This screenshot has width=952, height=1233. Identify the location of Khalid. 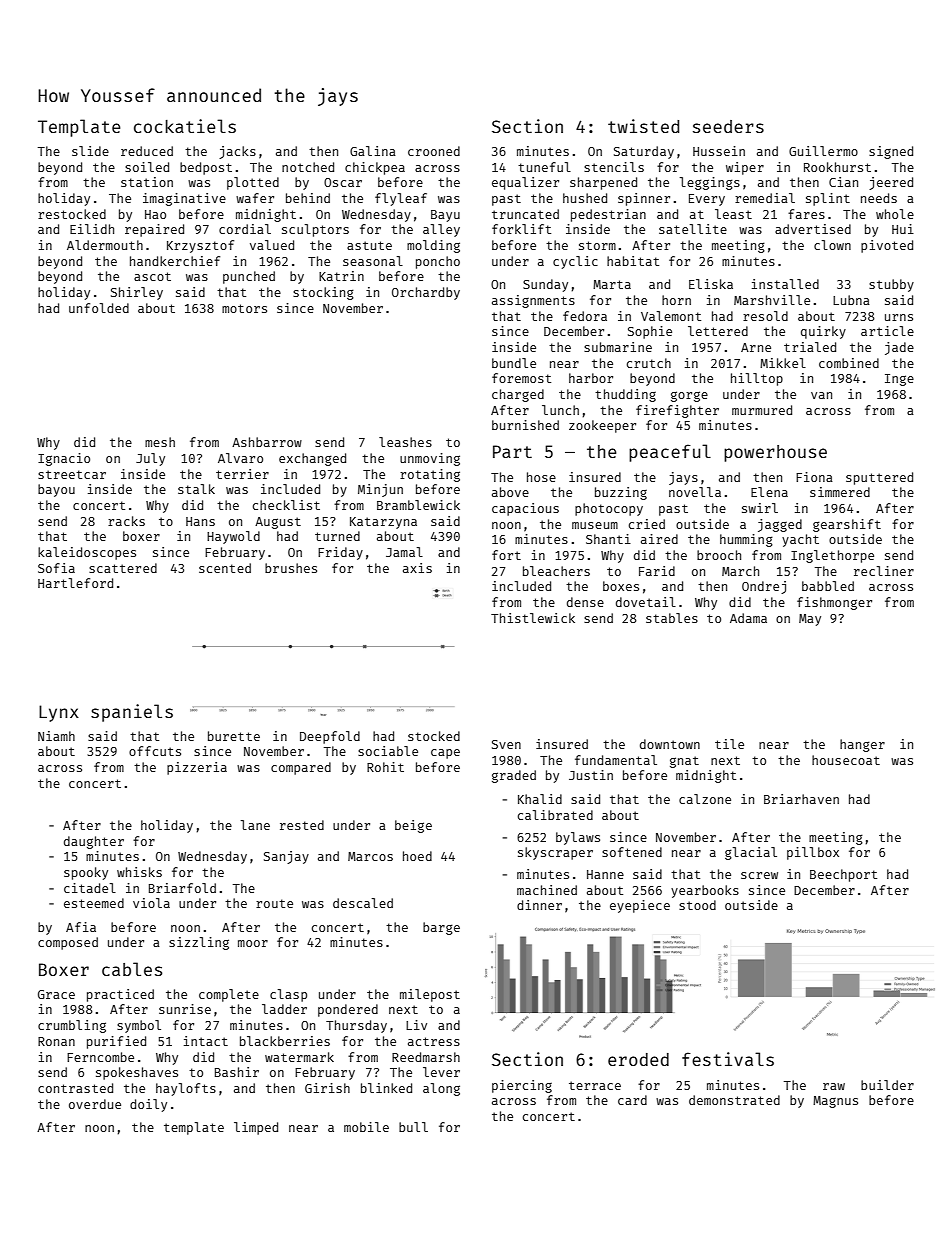
(540, 799).
